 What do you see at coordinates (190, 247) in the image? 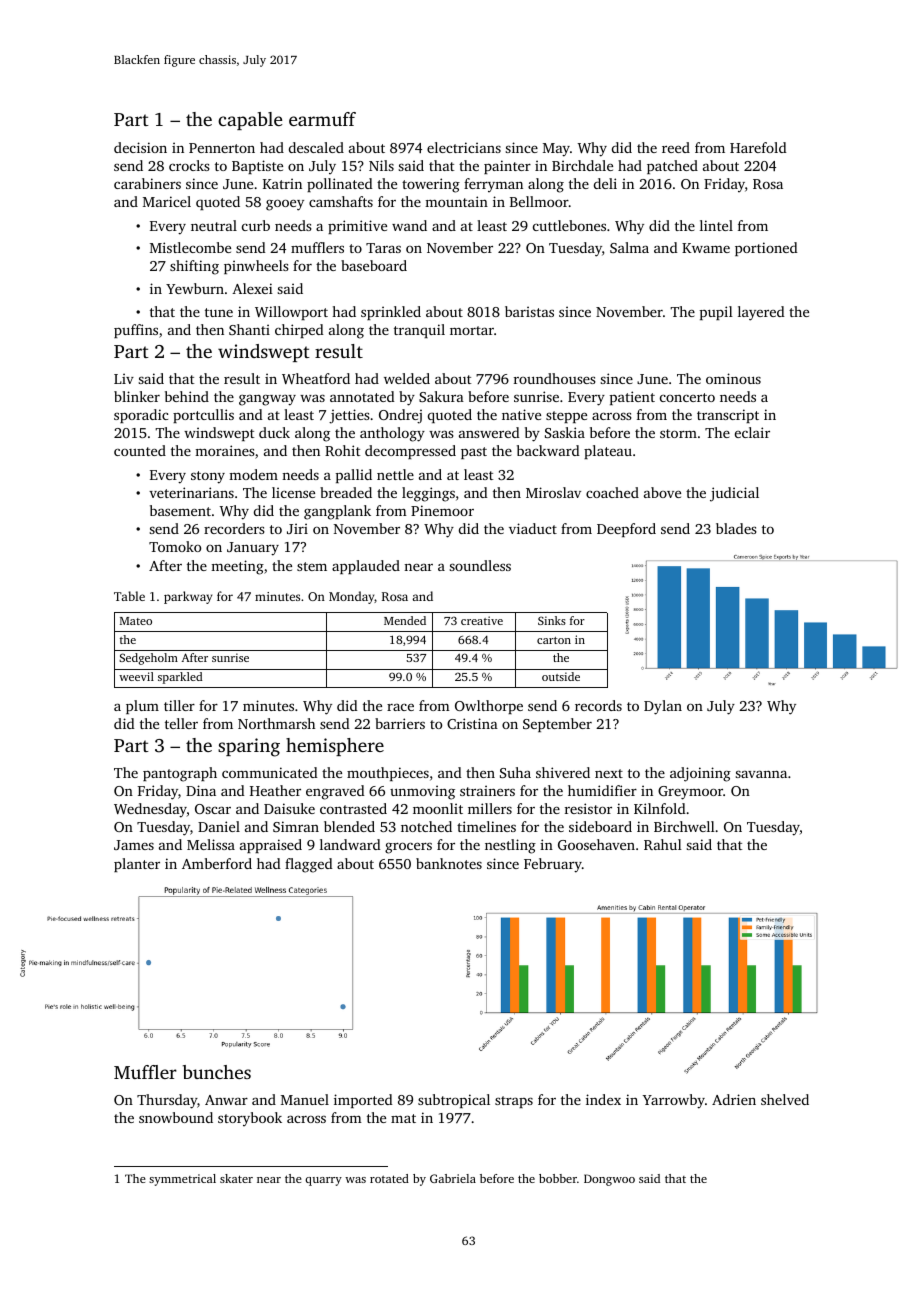
I see `Mistlecombe` at bounding box center [190, 247].
